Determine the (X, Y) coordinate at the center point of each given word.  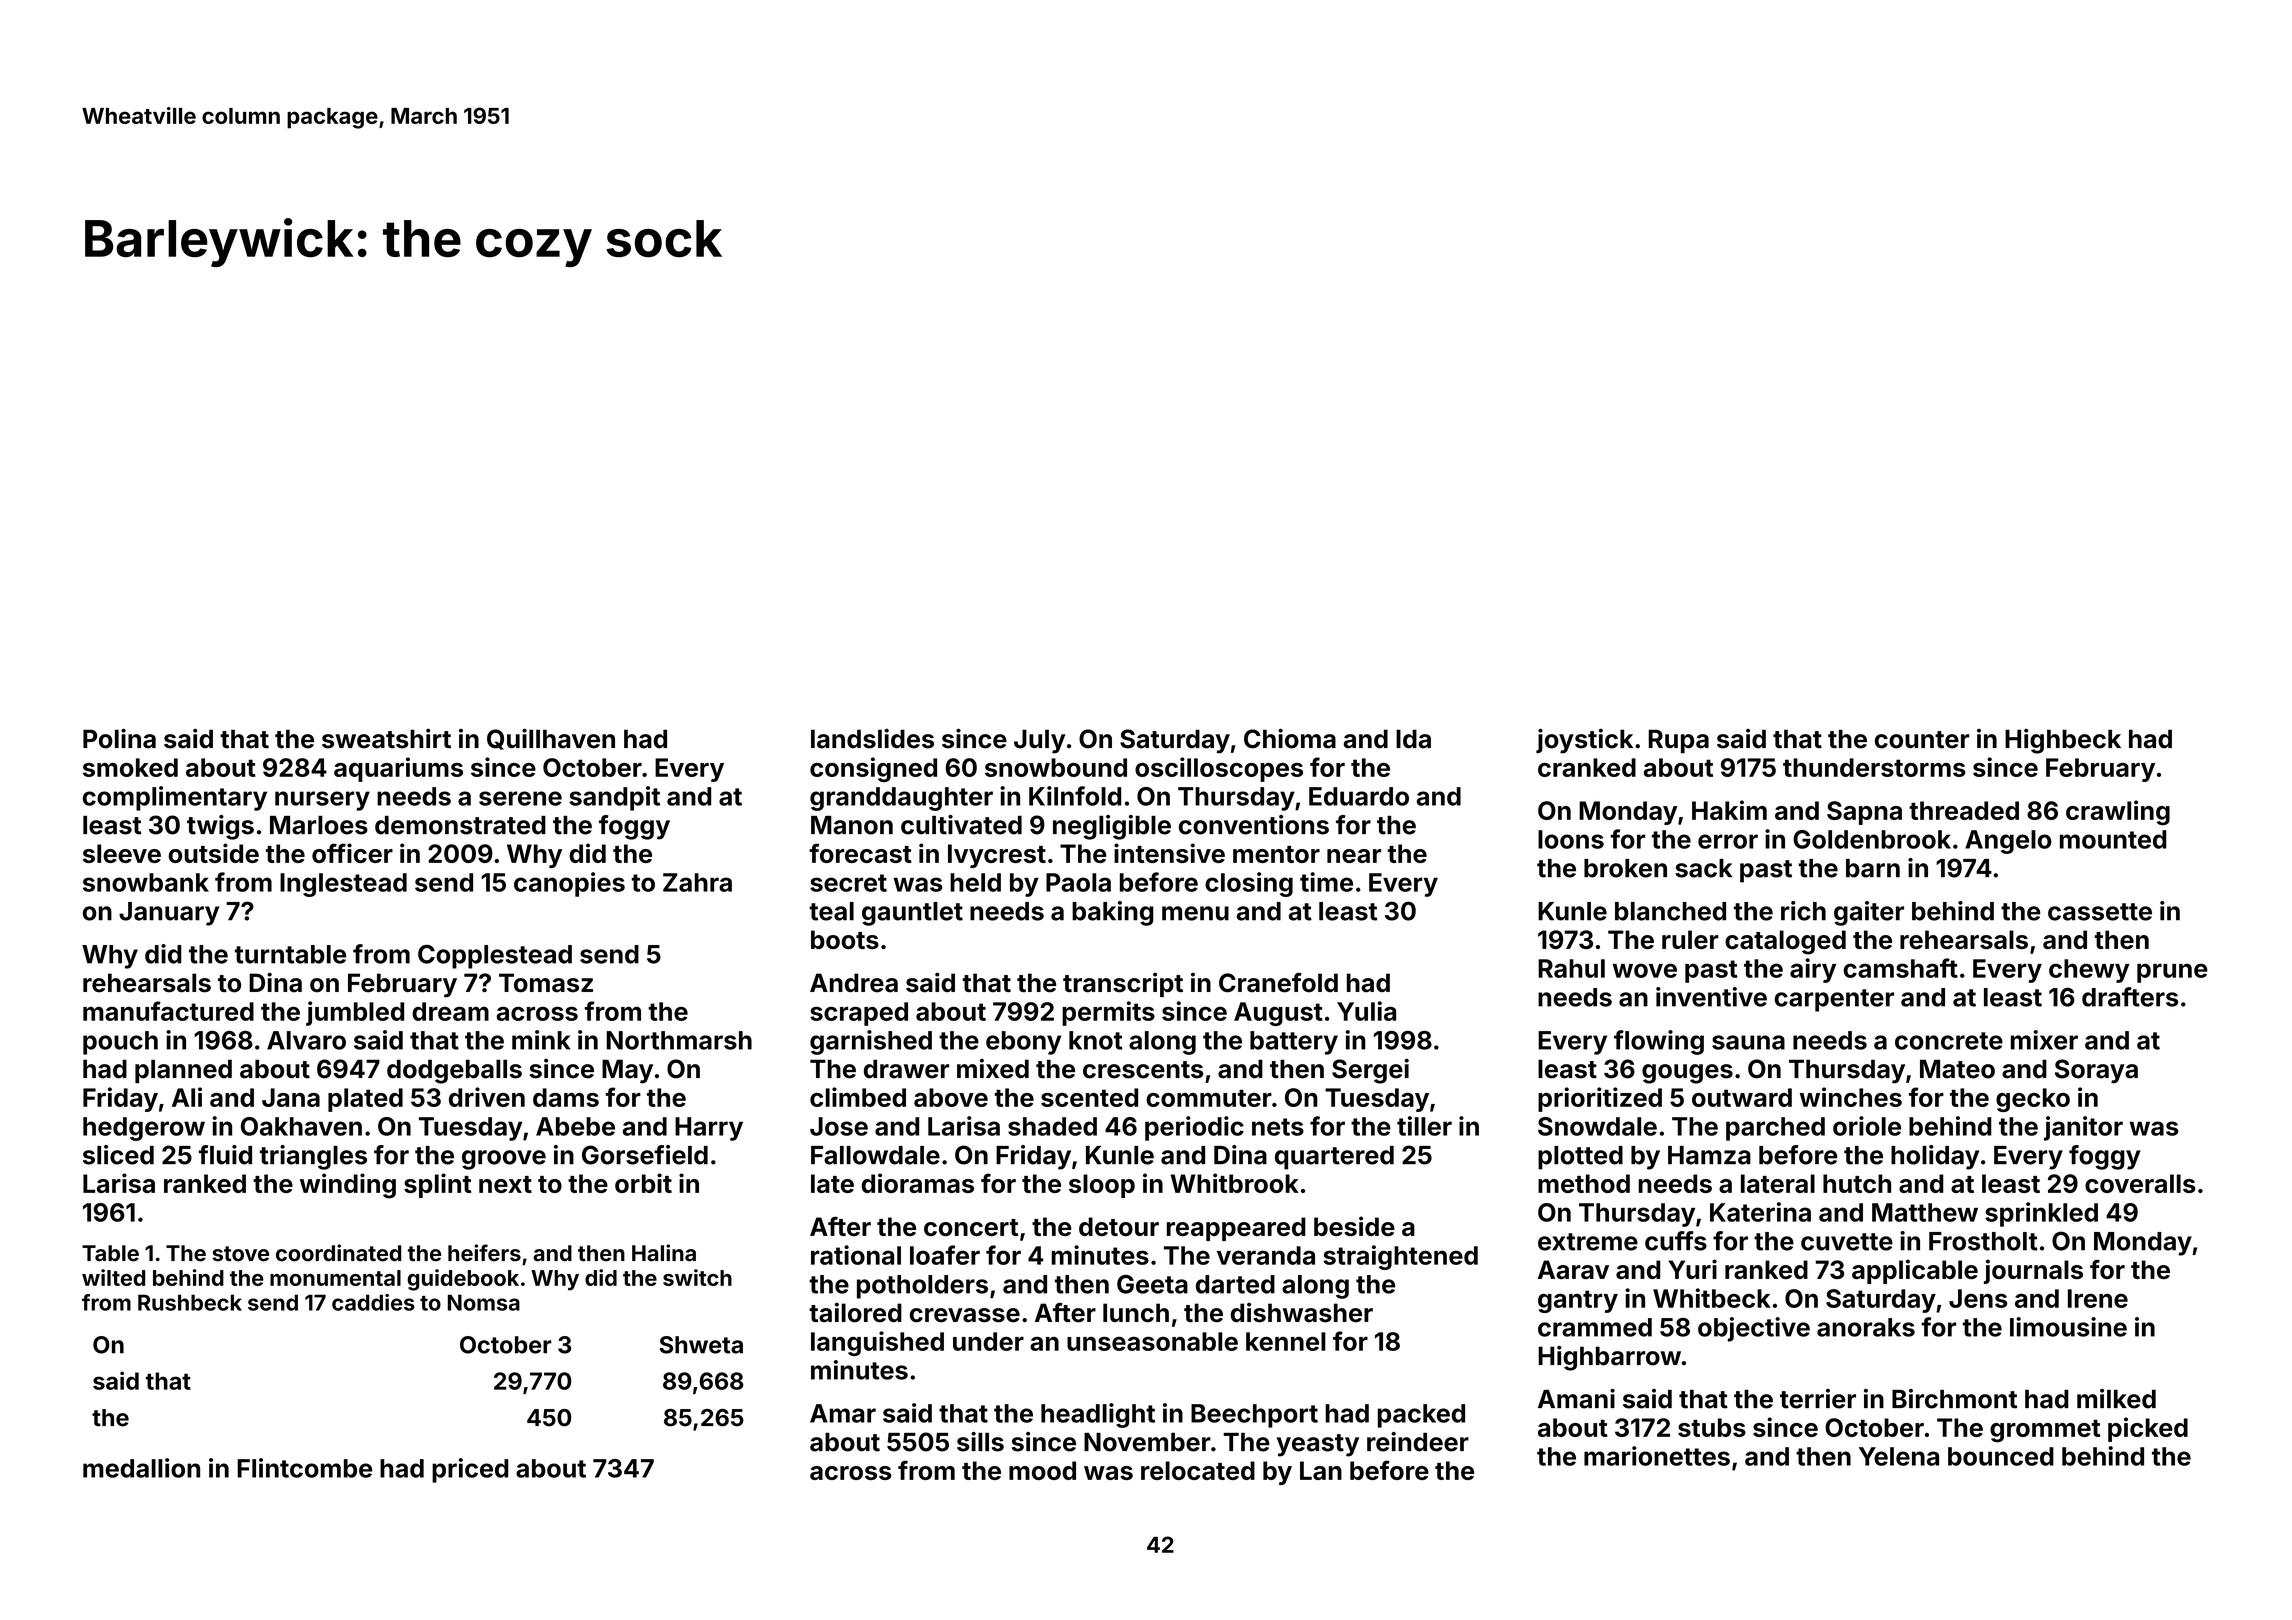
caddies (373, 1302)
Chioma (1290, 738)
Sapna (1864, 813)
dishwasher (1302, 1312)
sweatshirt (386, 739)
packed (1421, 1416)
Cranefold (1278, 983)
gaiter (1869, 913)
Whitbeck (1712, 1298)
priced (470, 1470)
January (169, 914)
